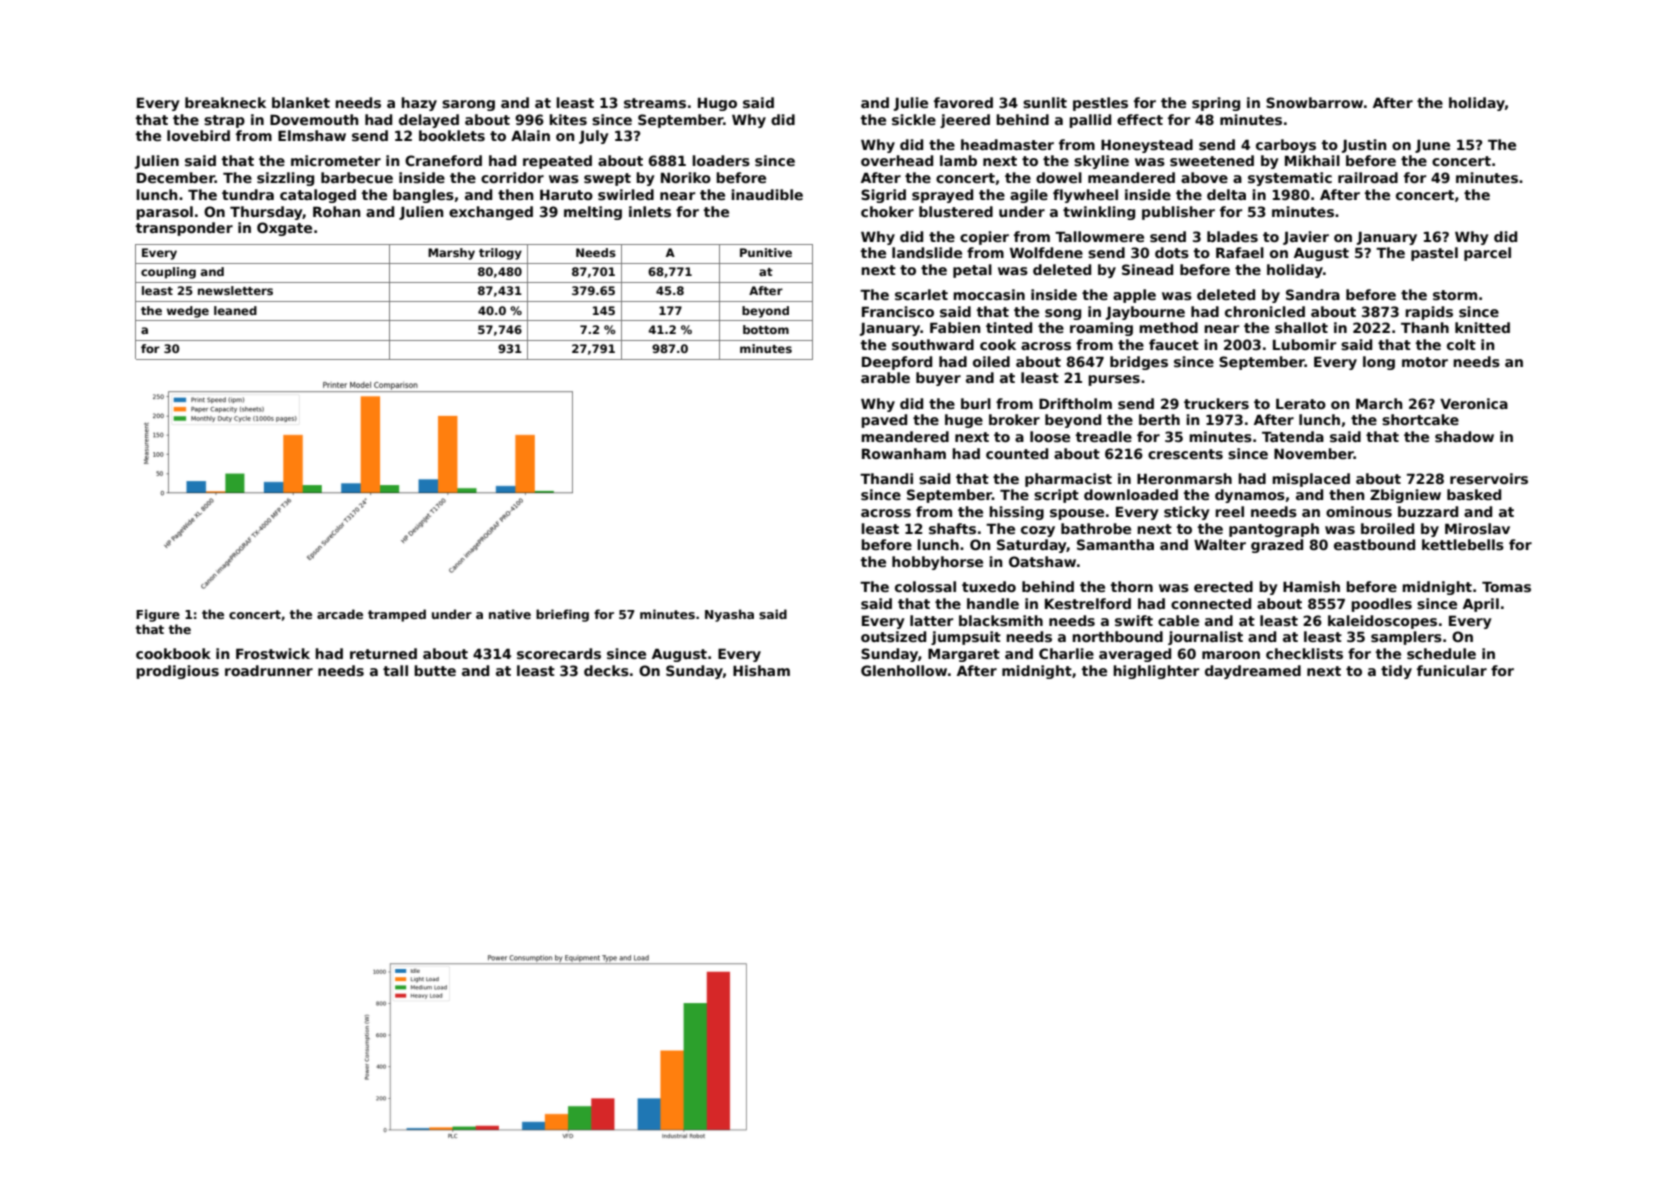 Image resolution: width=1673 pixels, height=1183 pixels. I want to click on trilogy, so click(500, 254).
